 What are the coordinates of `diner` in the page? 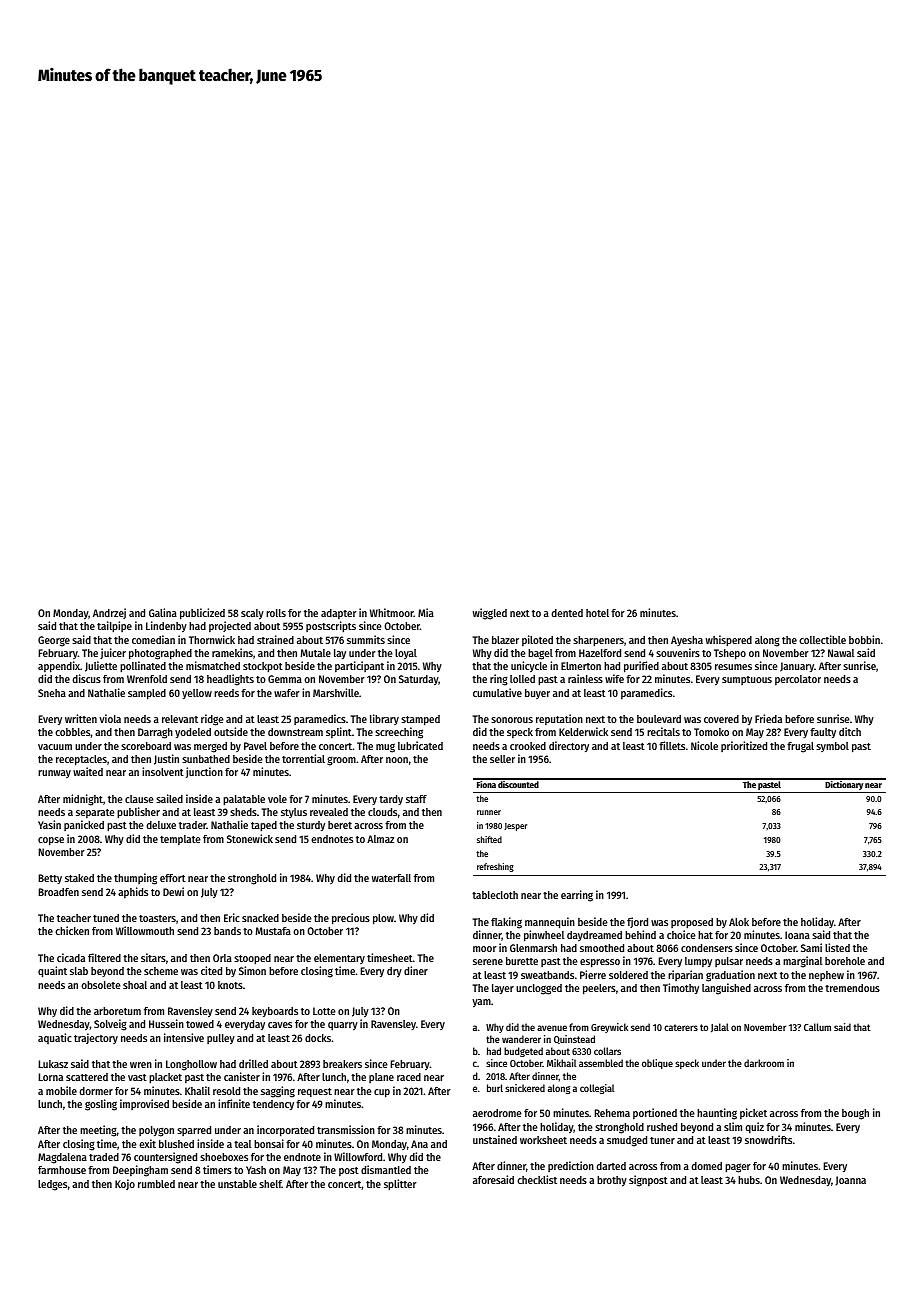 It's located at (416, 970).
